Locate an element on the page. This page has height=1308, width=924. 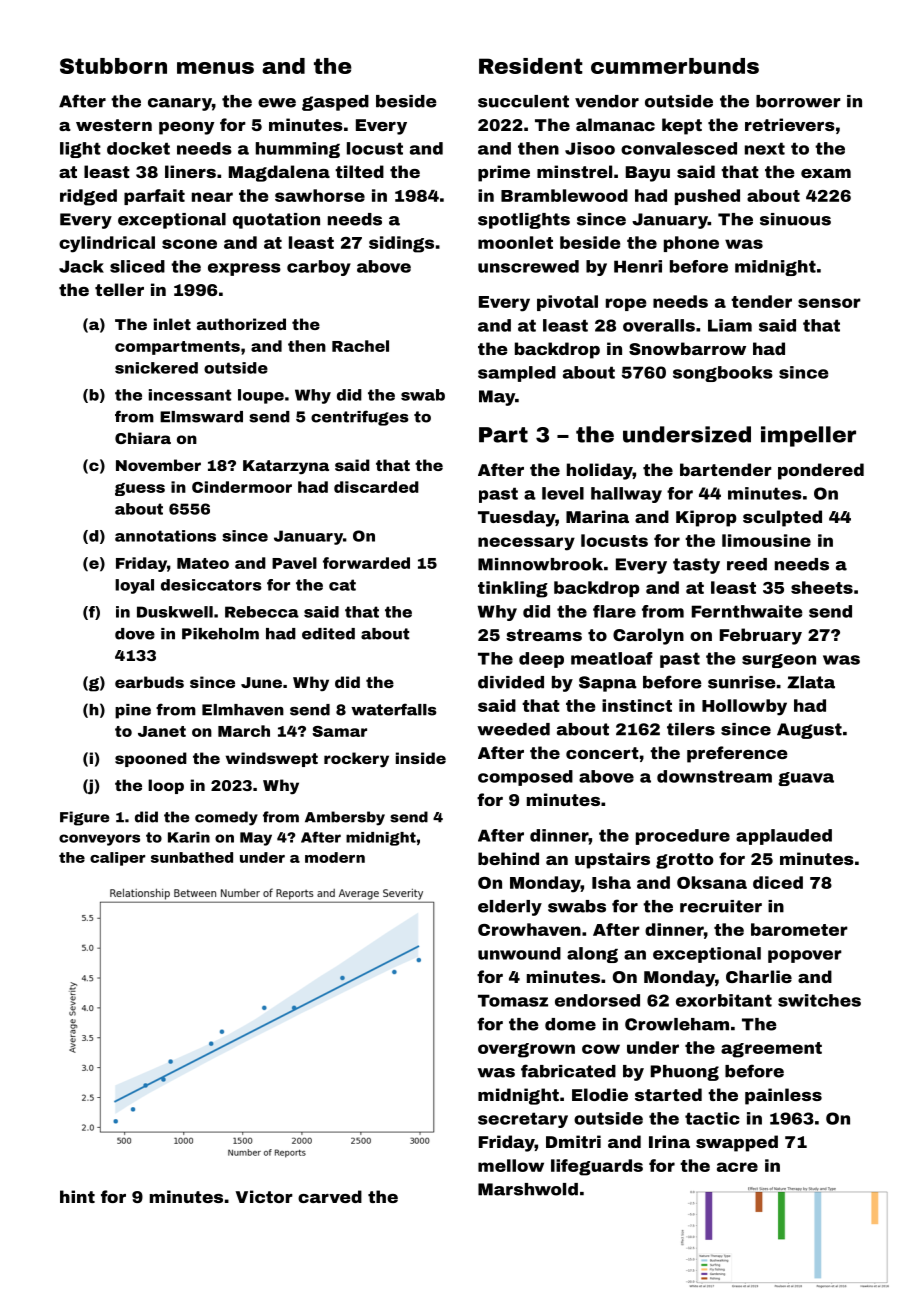
Henri is located at coordinates (638, 266).
